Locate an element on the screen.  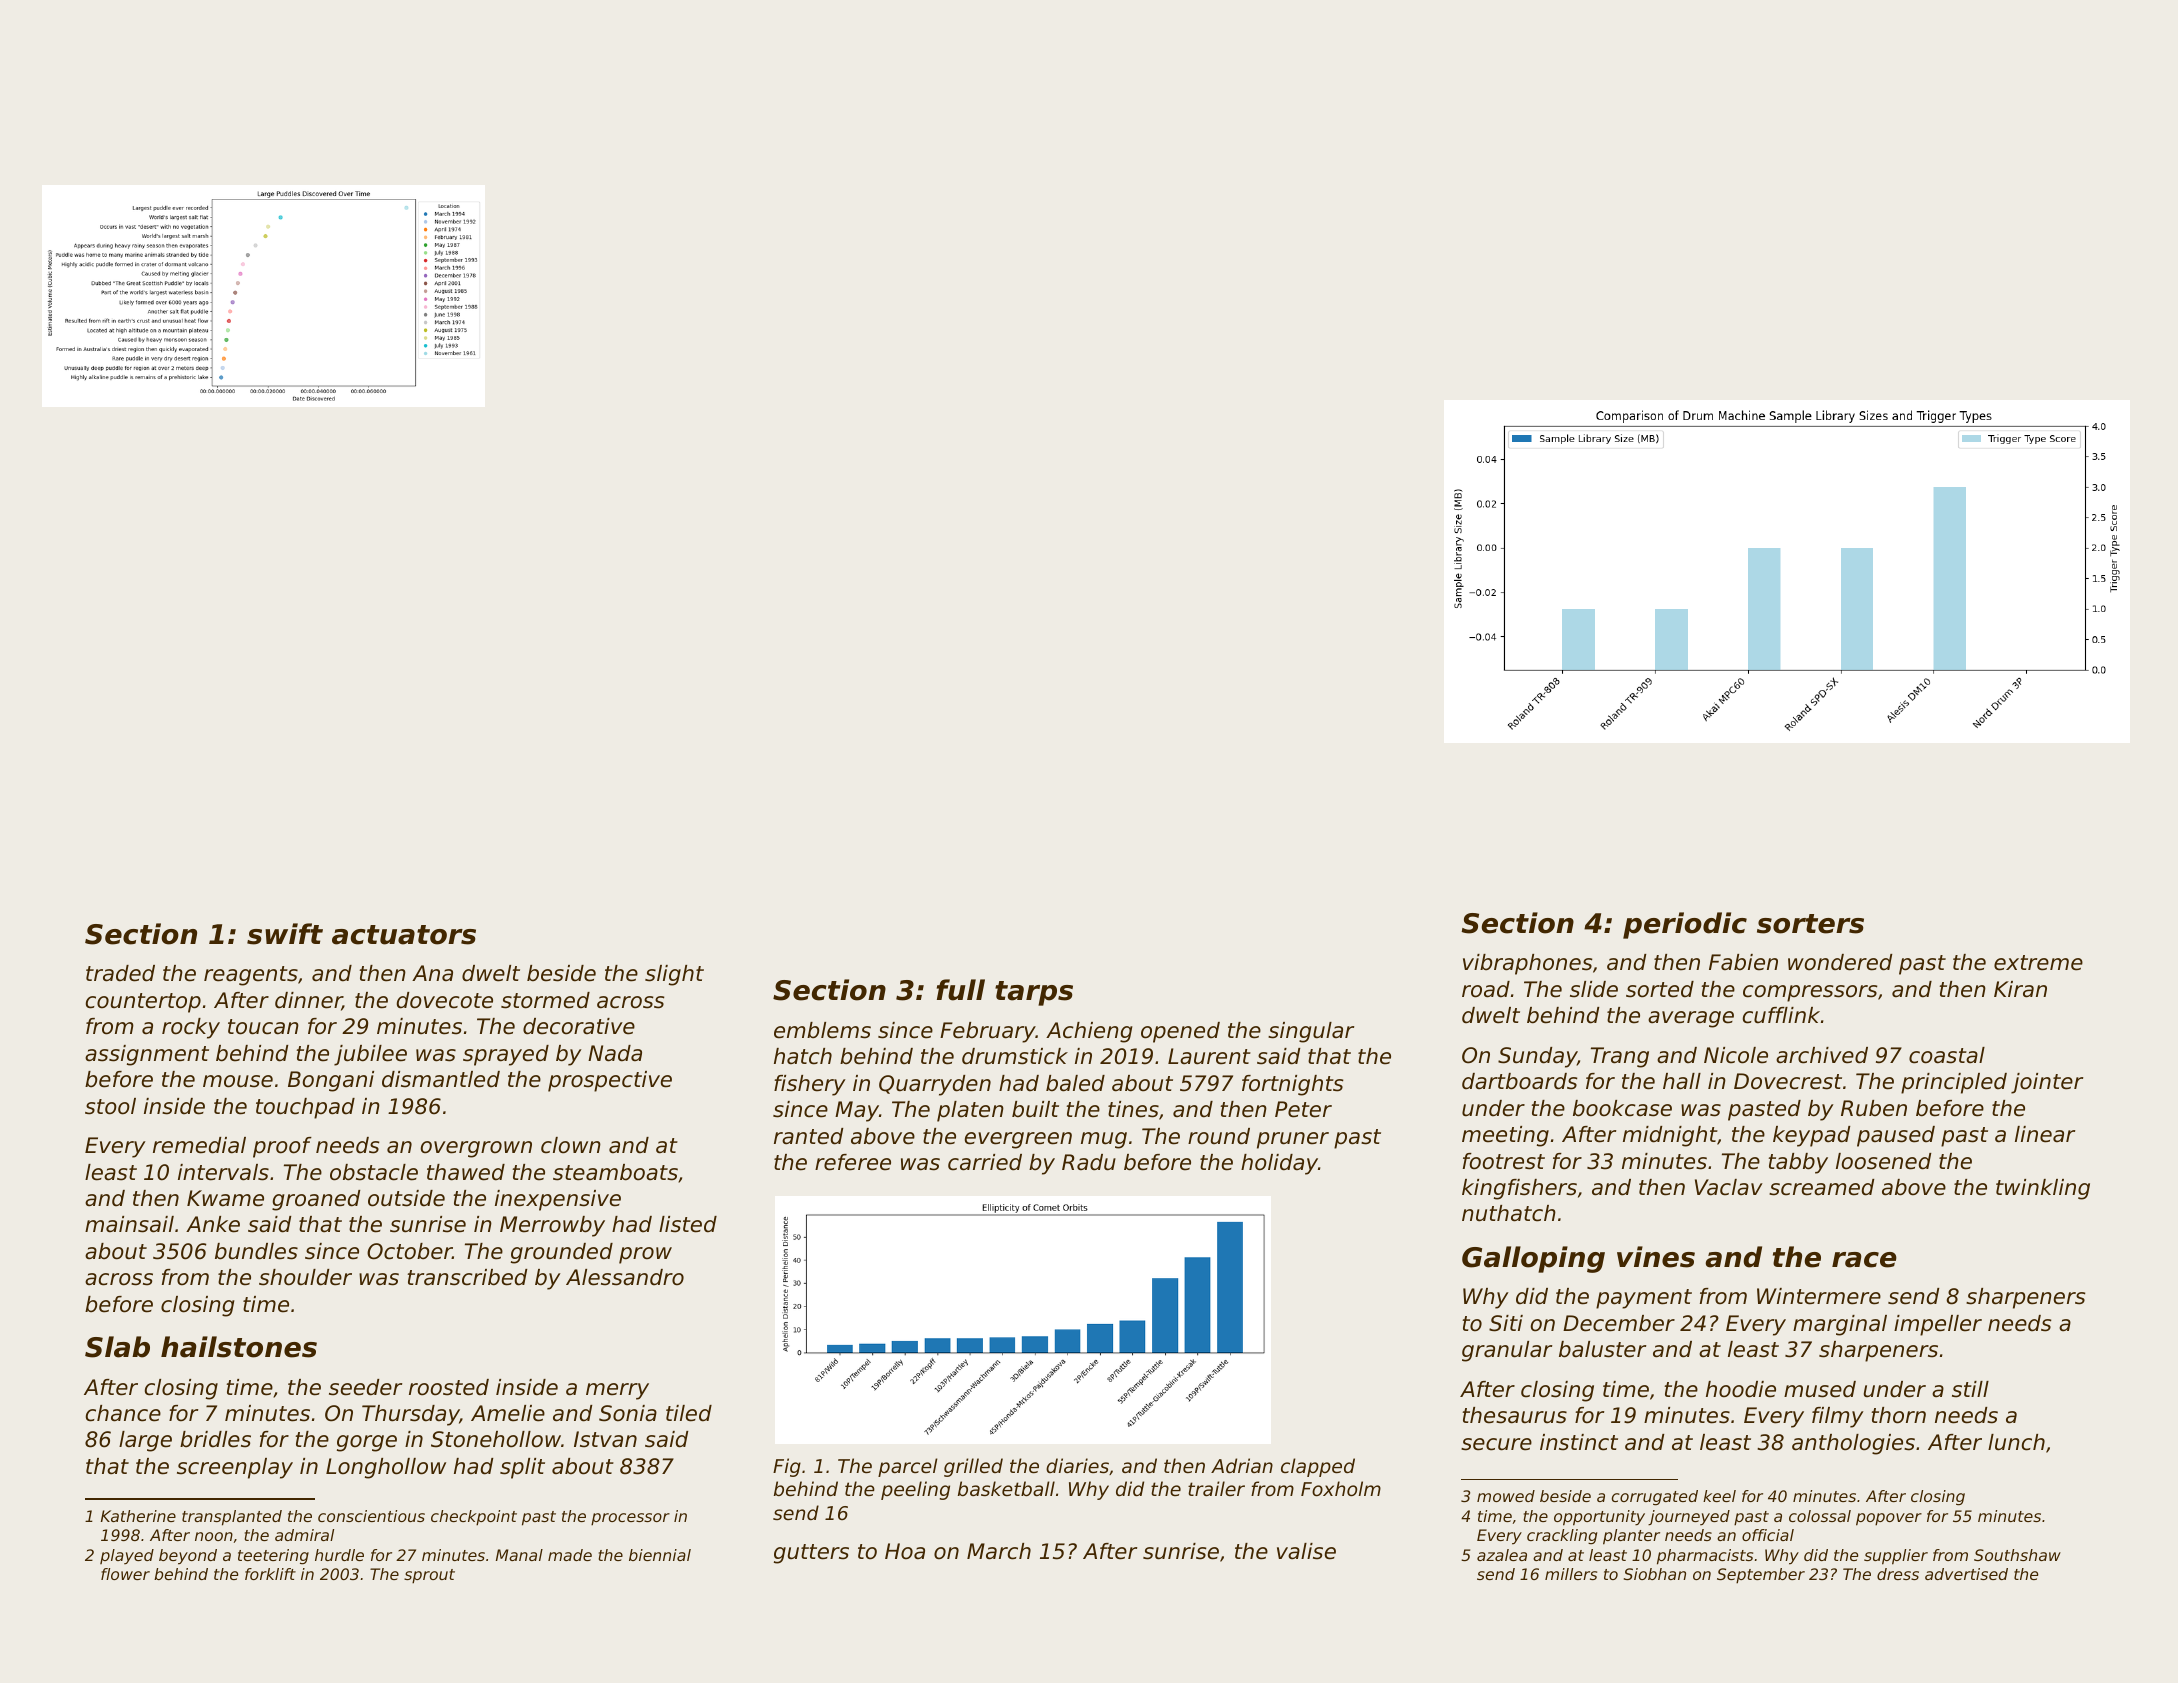
decorative is located at coordinates (579, 1026).
